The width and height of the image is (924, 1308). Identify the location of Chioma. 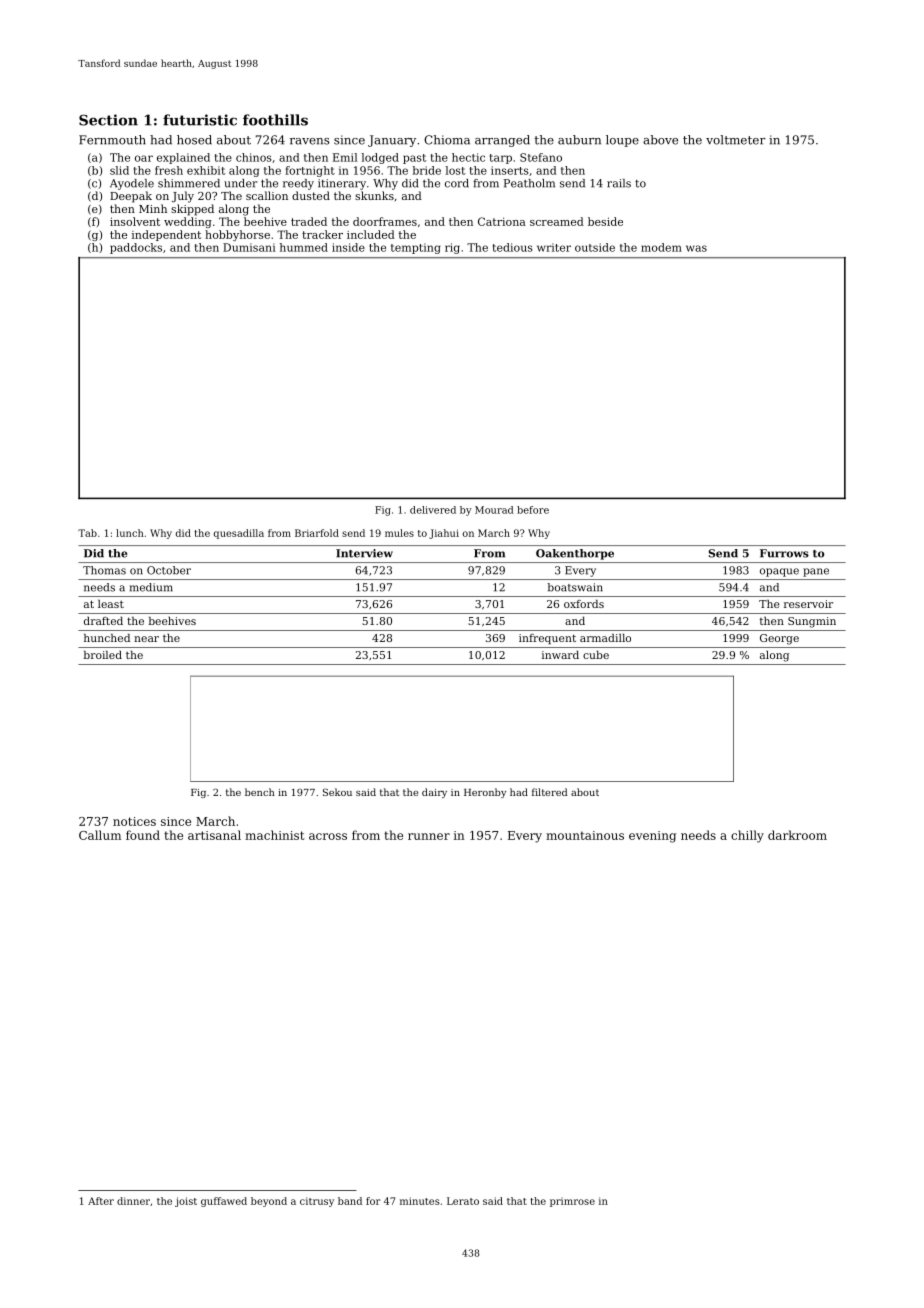
(447, 140).
